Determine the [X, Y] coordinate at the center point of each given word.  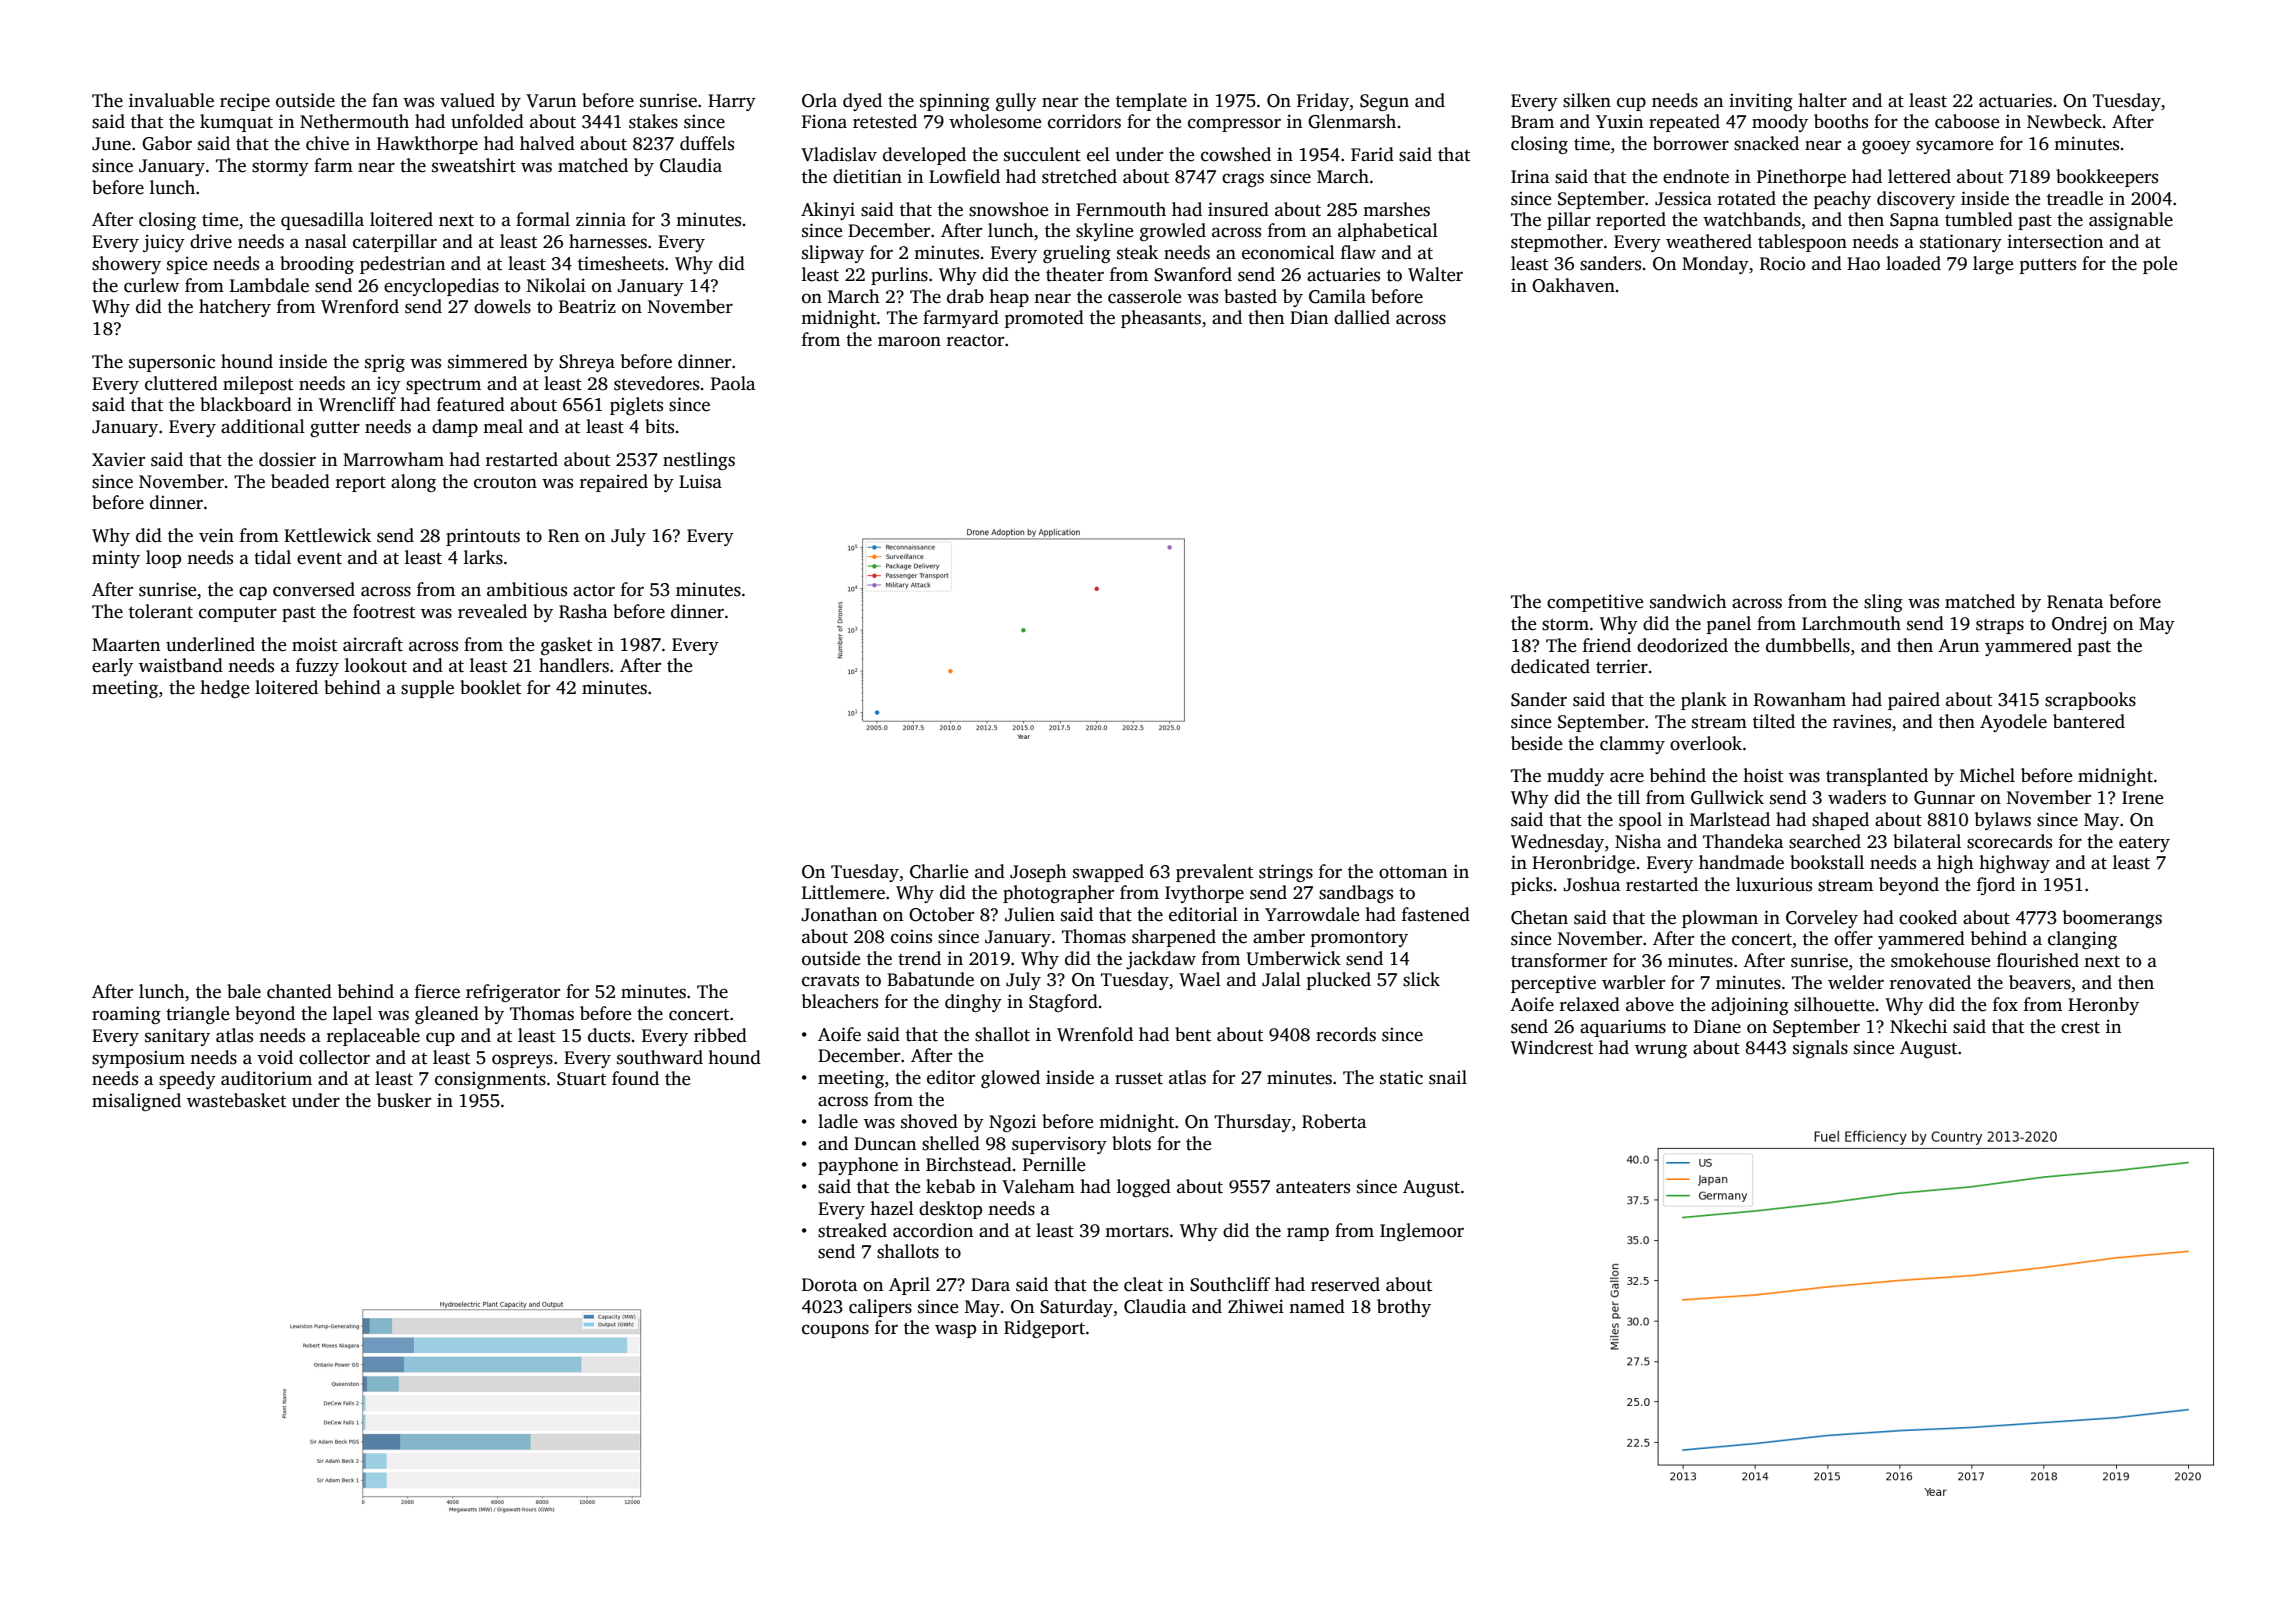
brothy [1404, 1308]
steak [1137, 252]
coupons [835, 1331]
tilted [1774, 721]
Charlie [939, 871]
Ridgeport [1044, 1329]
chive [327, 143]
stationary [1961, 243]
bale [244, 991]
